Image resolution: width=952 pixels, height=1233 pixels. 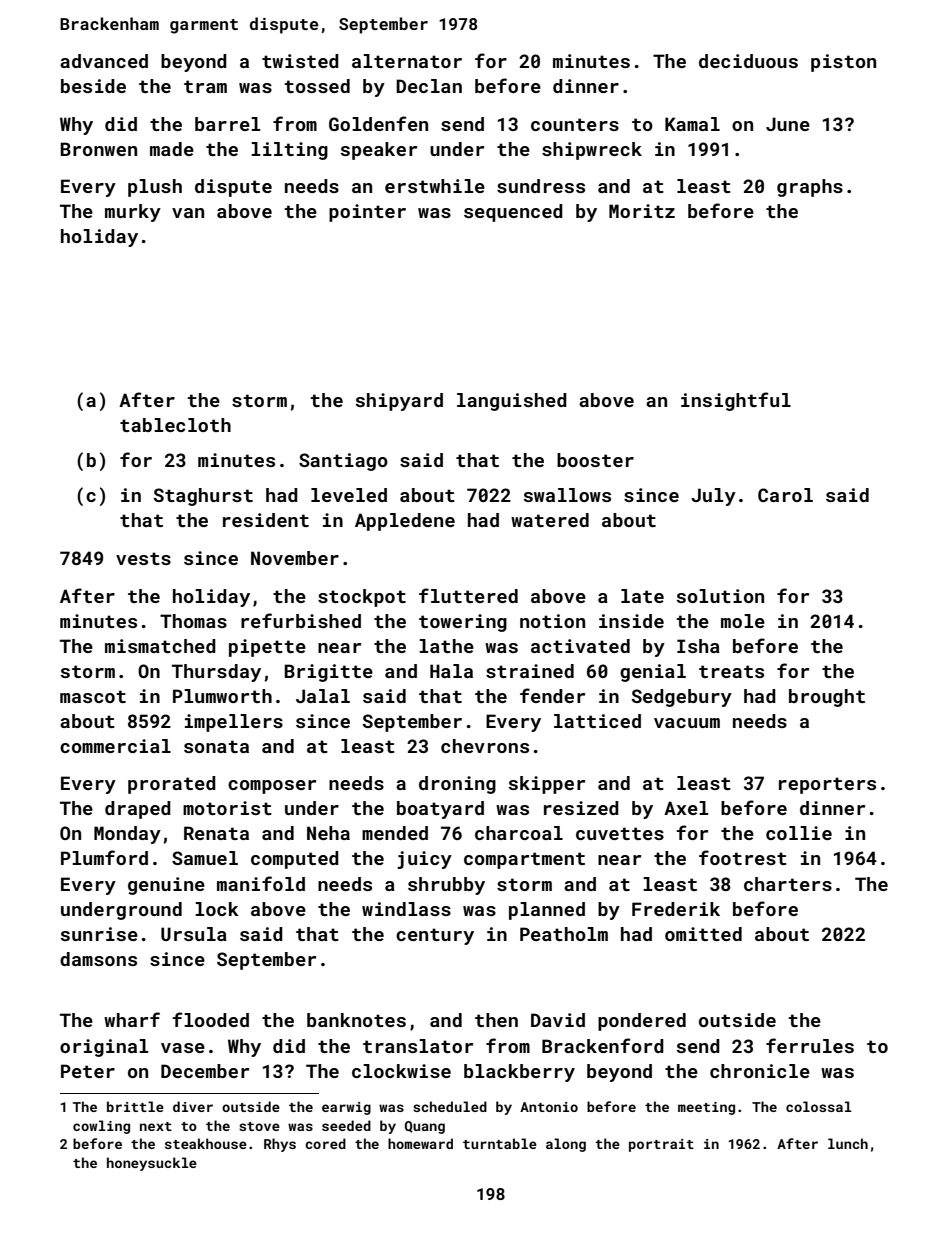 What do you see at coordinates (172, 785) in the document?
I see `prorated` at bounding box center [172, 785].
